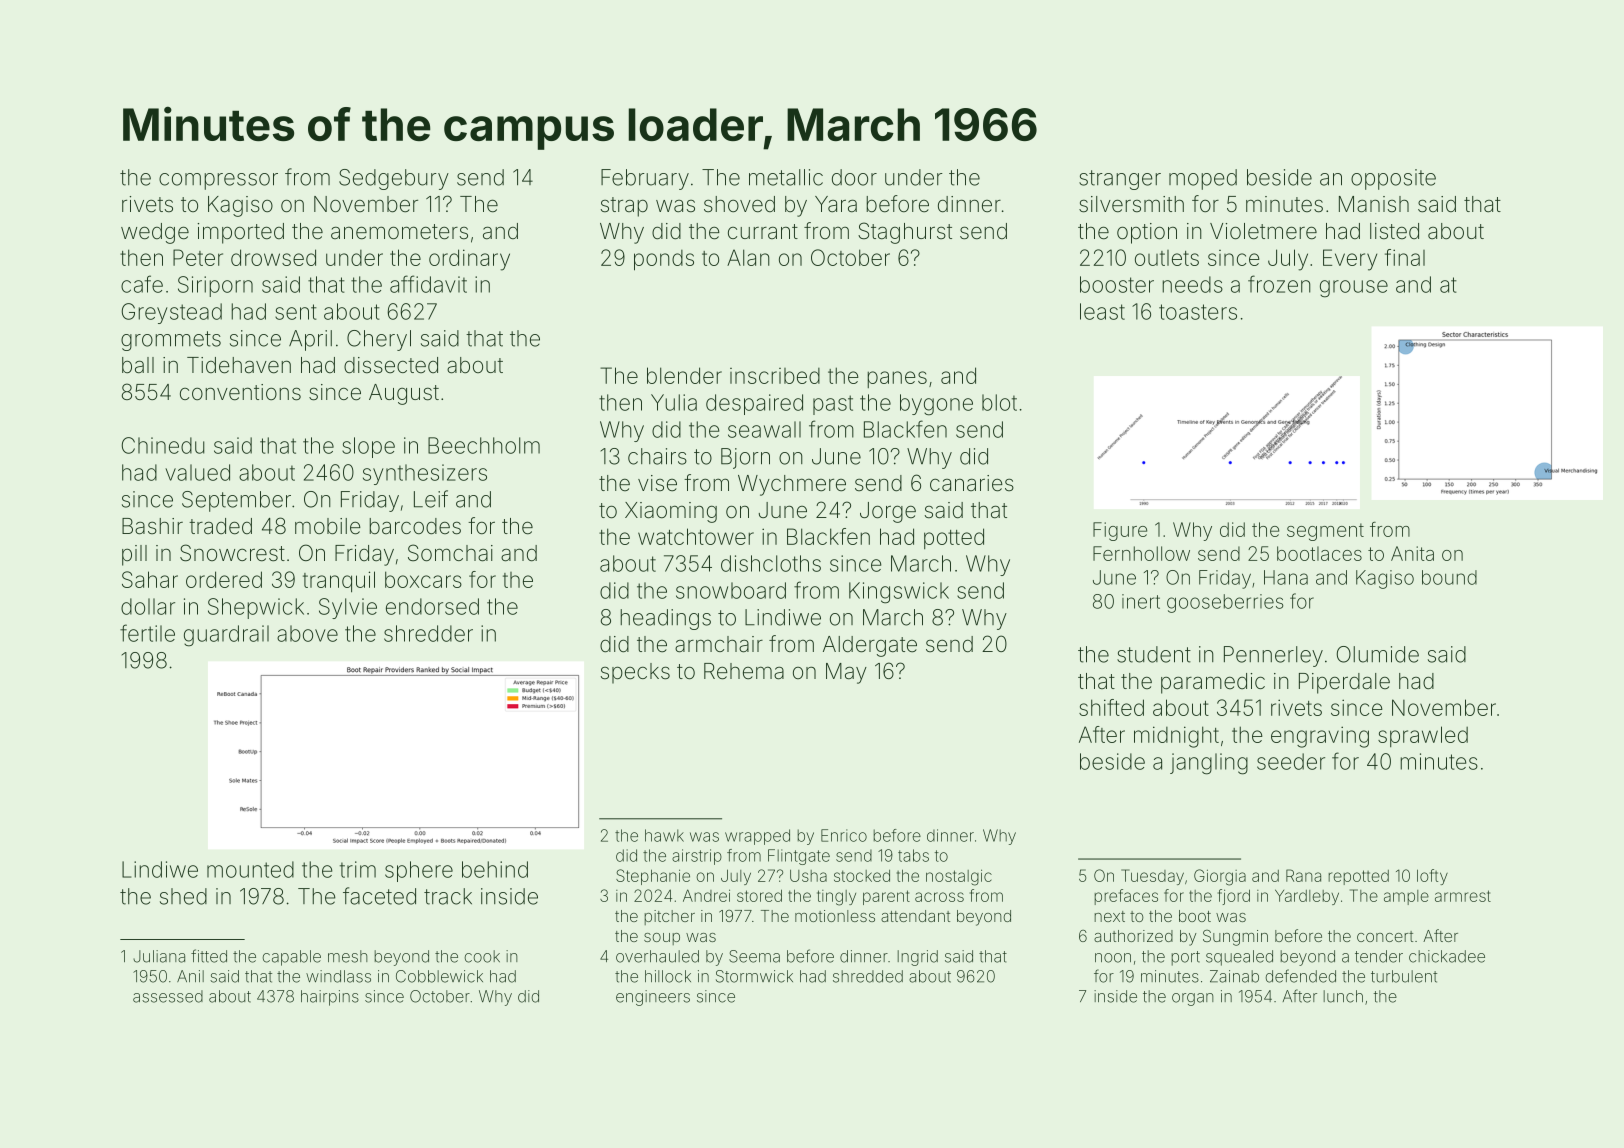 The width and height of the image is (1624, 1148). Describe the element at coordinates (218, 181) in the image. I see `compressor` at that location.
